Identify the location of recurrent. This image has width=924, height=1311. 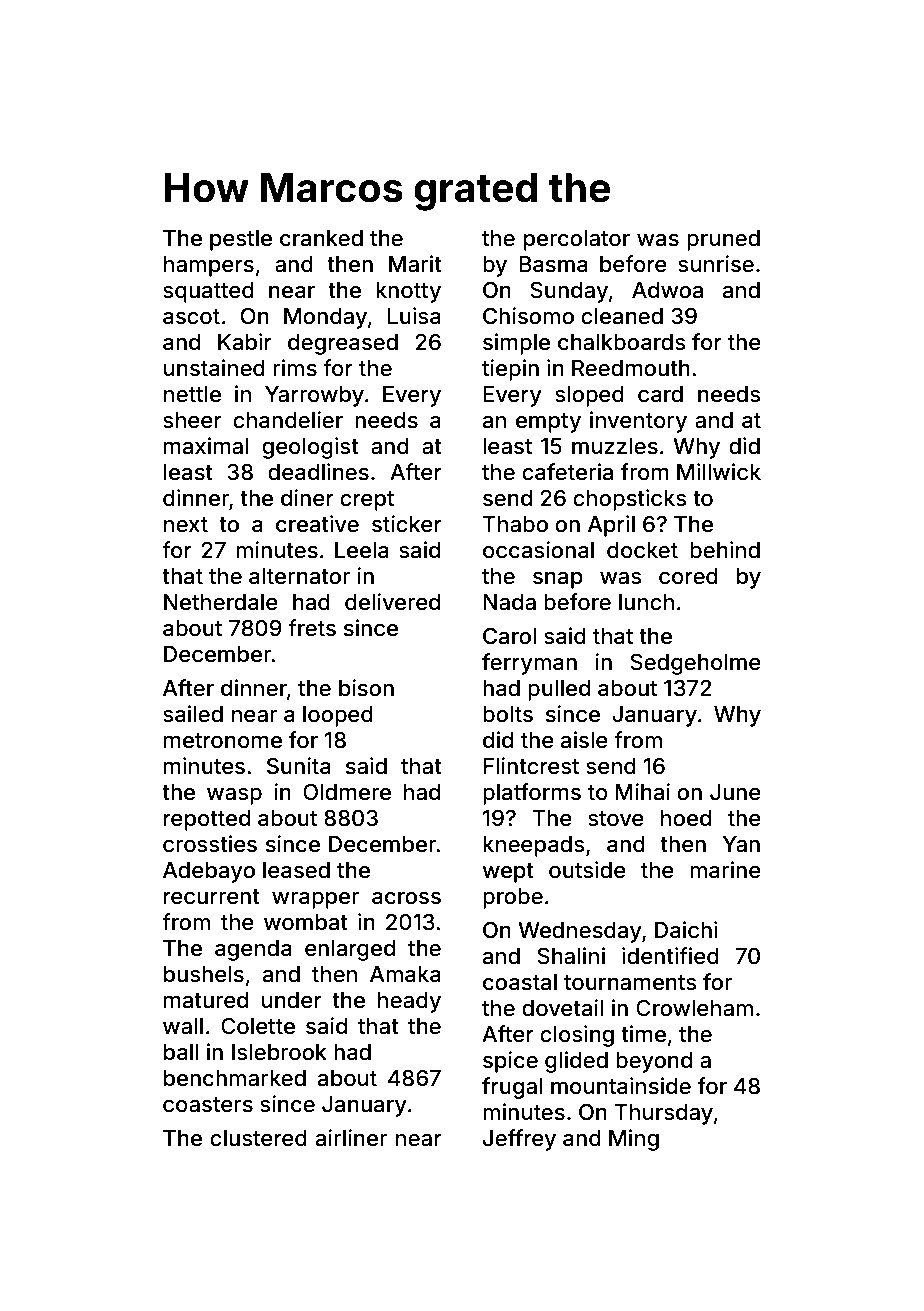
(212, 896).
